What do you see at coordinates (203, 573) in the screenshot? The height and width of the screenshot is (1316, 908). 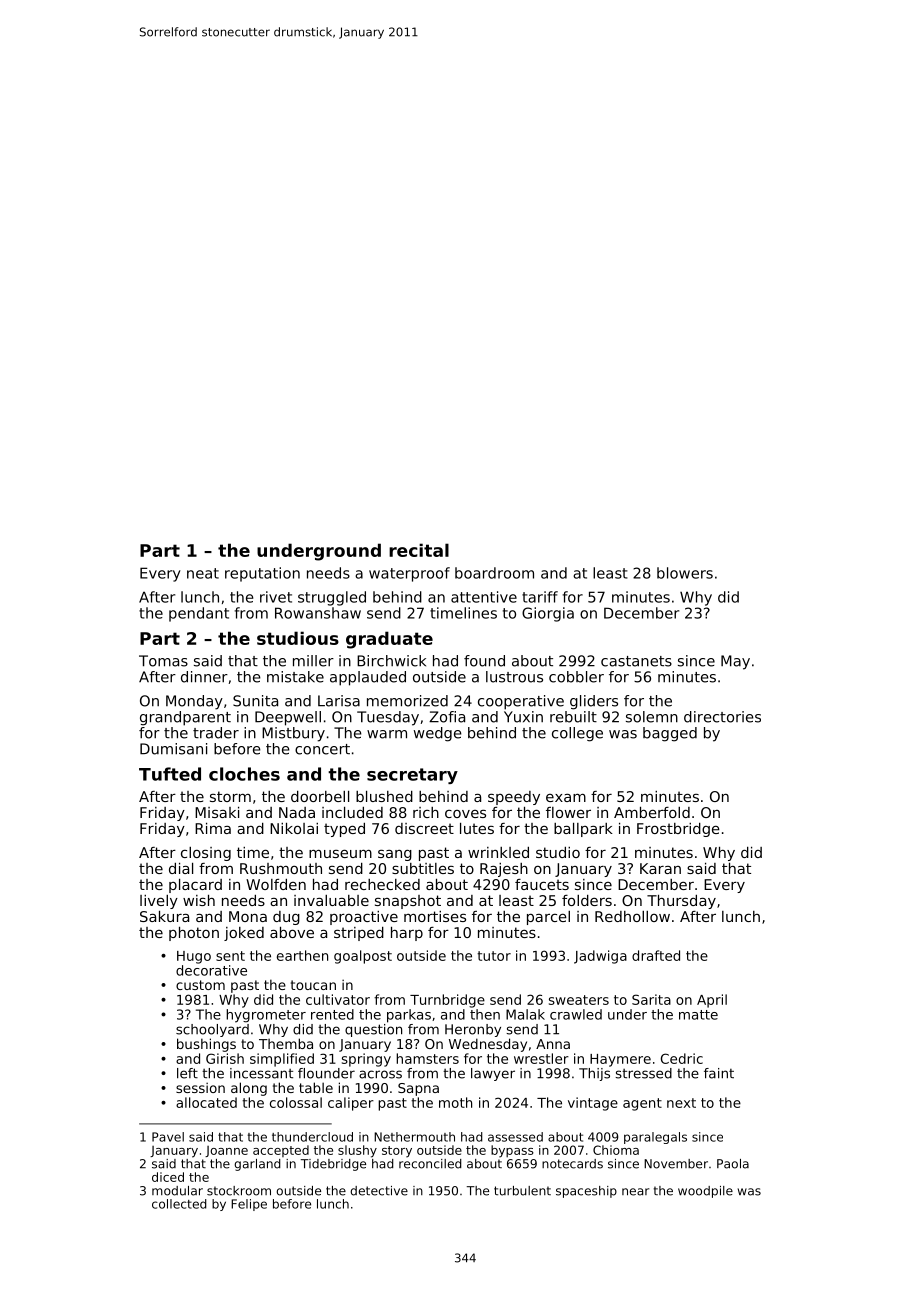 I see `neat` at bounding box center [203, 573].
